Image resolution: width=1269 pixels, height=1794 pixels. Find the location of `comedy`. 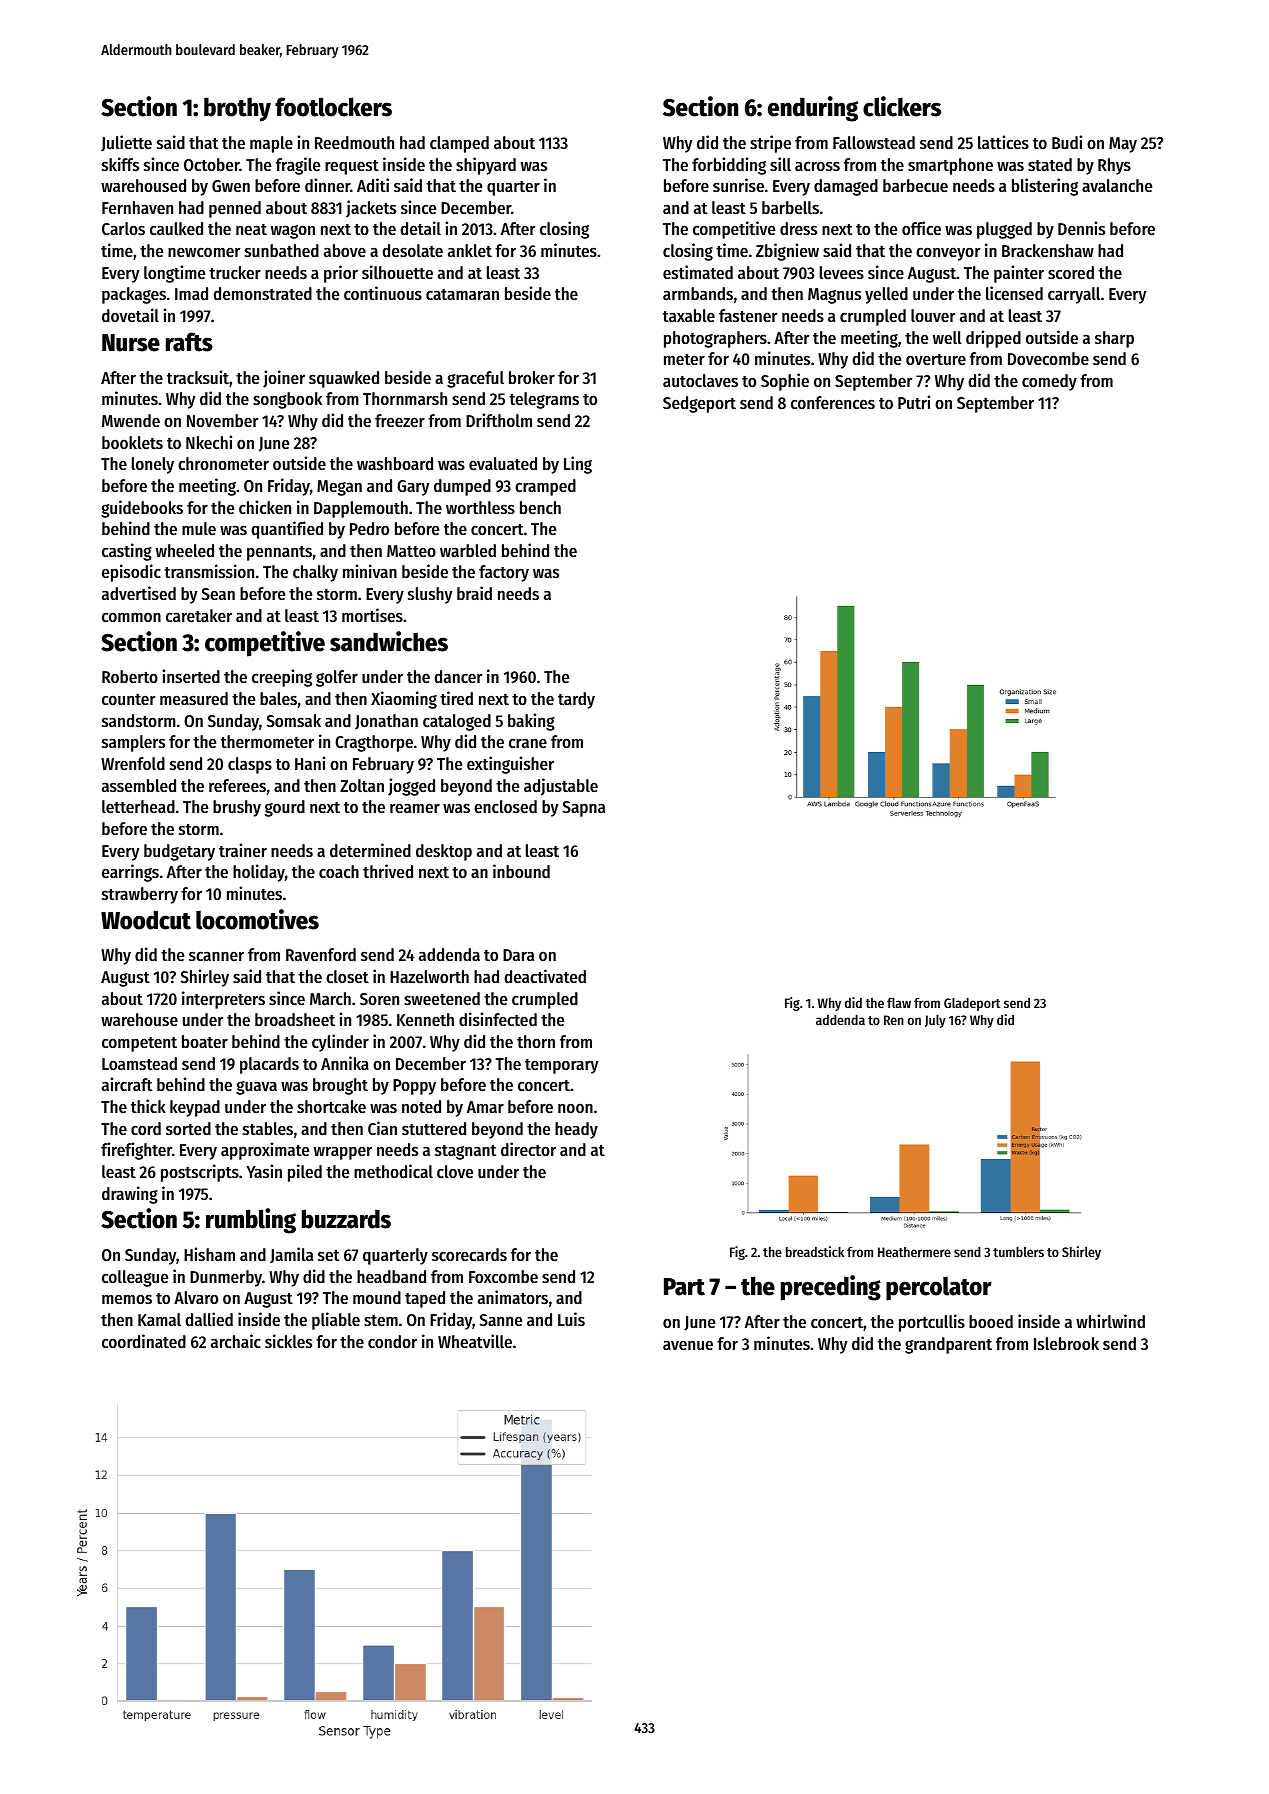

comedy is located at coordinates (1049, 382).
